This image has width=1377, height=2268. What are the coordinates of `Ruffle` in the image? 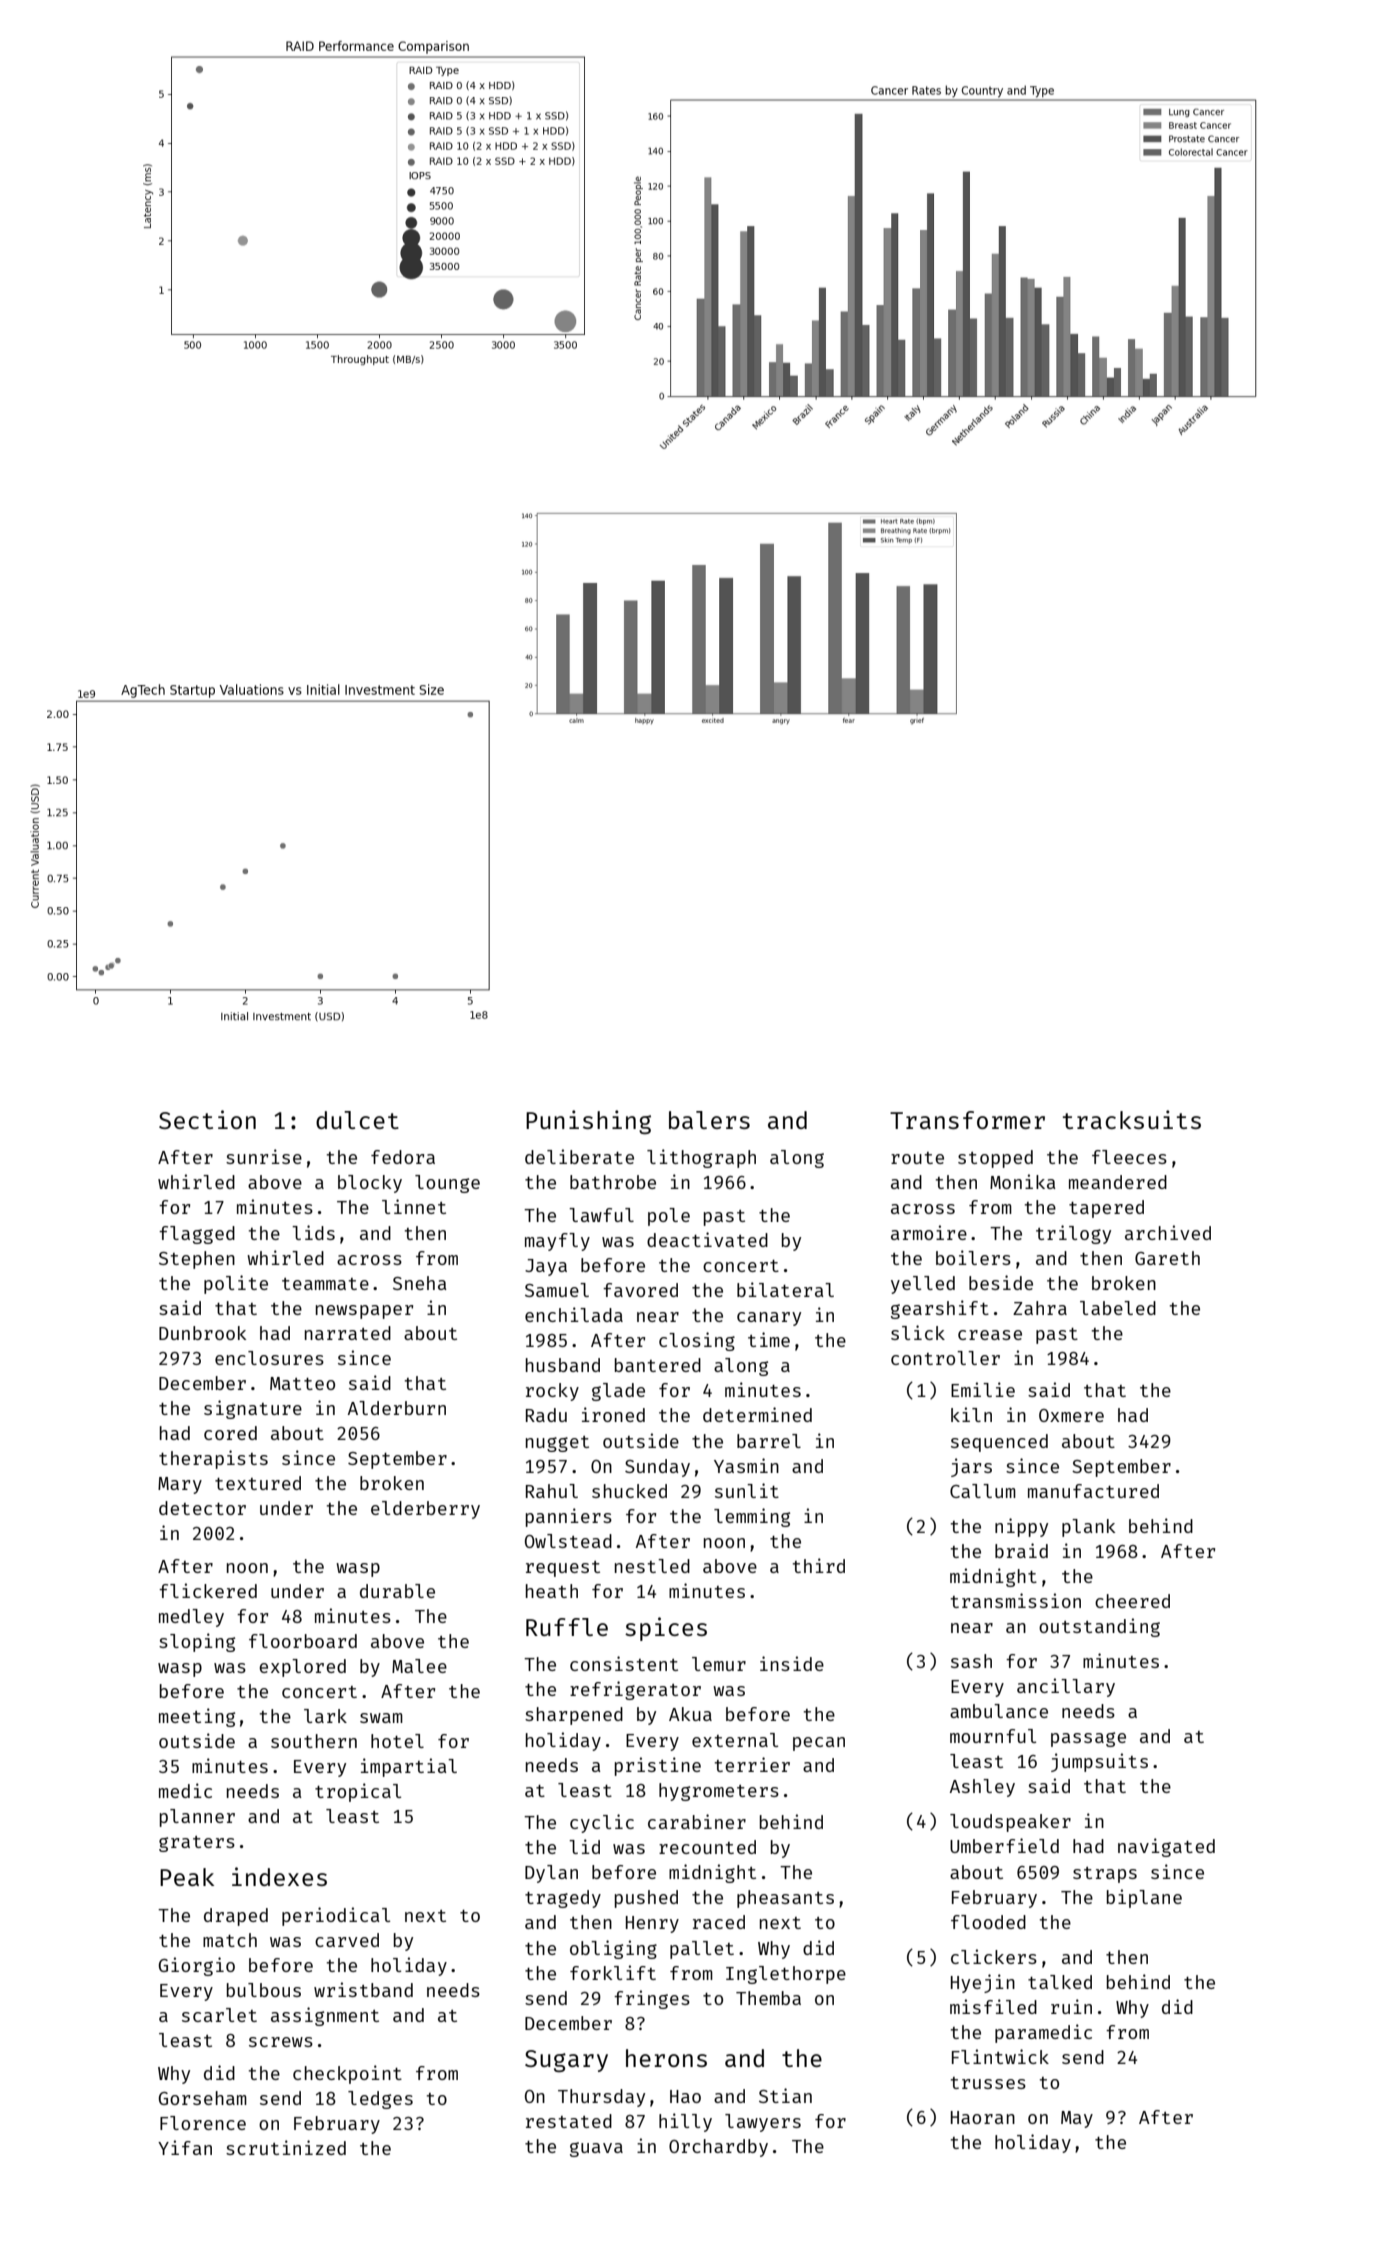 It's located at (567, 1627).
